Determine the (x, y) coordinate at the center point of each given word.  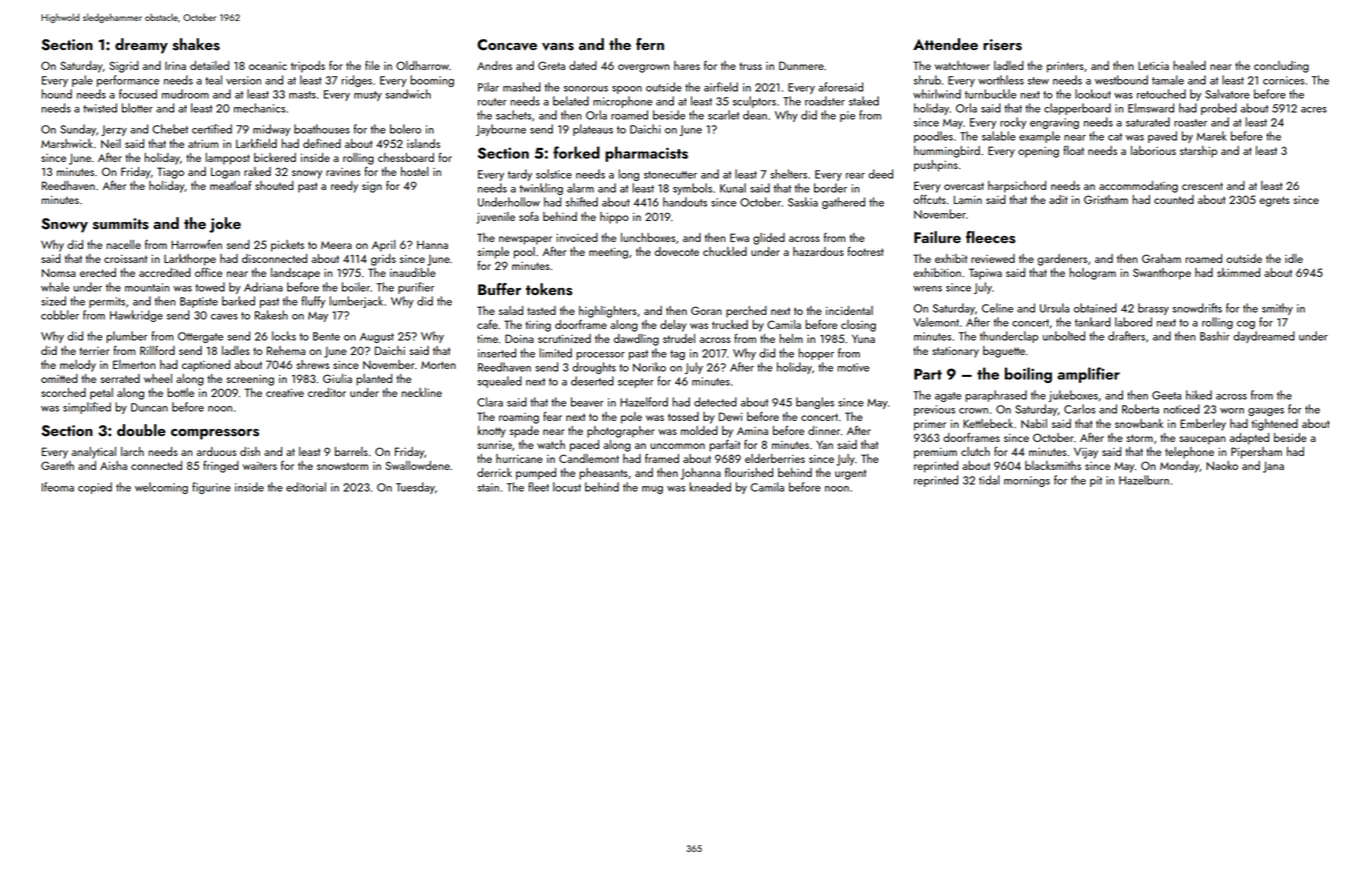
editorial (306, 487)
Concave (507, 45)
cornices (1283, 80)
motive (853, 367)
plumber (127, 337)
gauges (1266, 412)
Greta (551, 65)
